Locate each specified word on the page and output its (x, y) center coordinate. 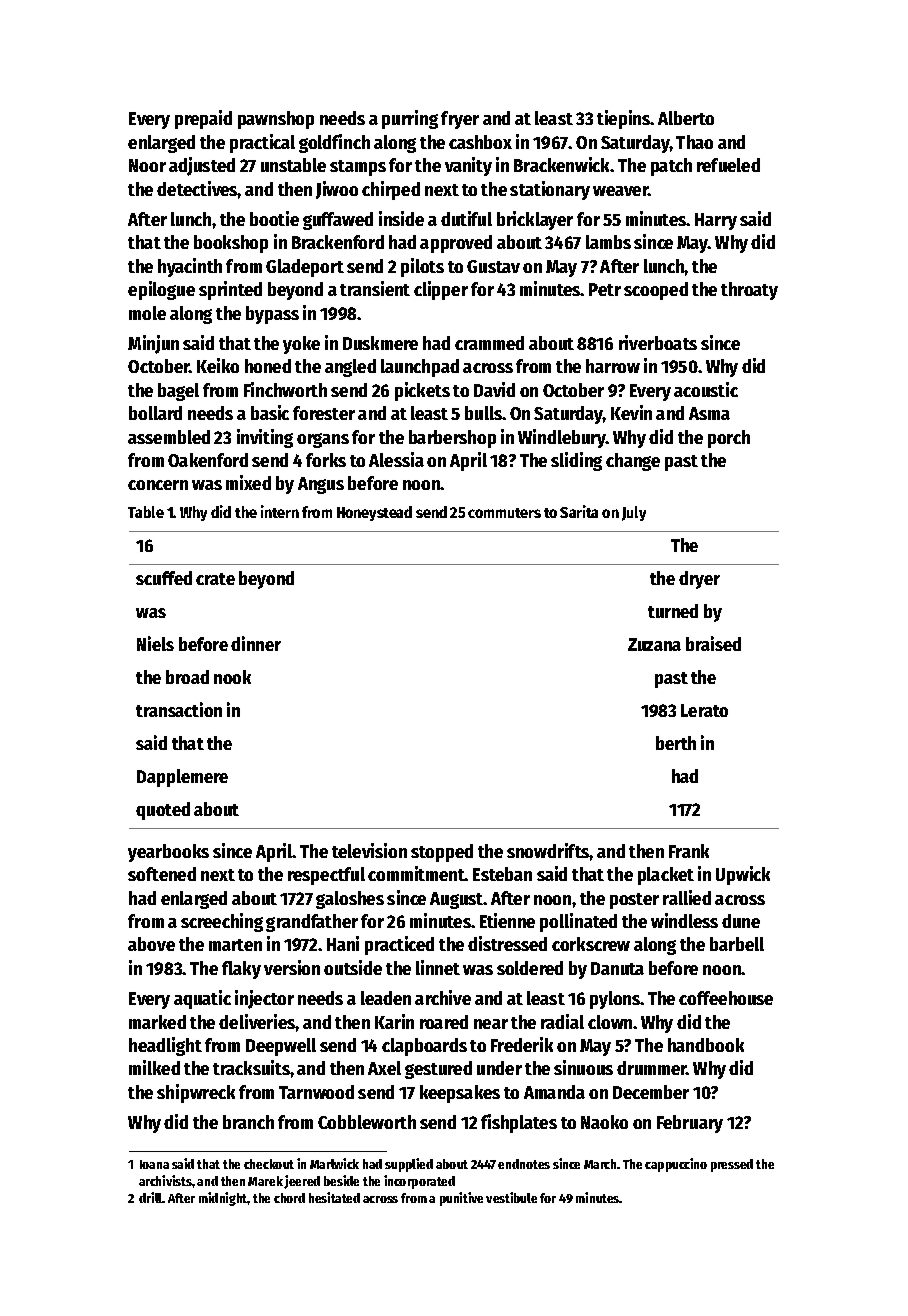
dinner (256, 643)
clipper (441, 290)
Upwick (743, 875)
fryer (460, 120)
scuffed (164, 578)
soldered (530, 968)
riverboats (658, 342)
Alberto (686, 118)
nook (232, 677)
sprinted (230, 290)
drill (151, 1197)
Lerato (704, 710)
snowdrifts (548, 850)
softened (162, 874)
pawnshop (276, 120)
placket (666, 876)
